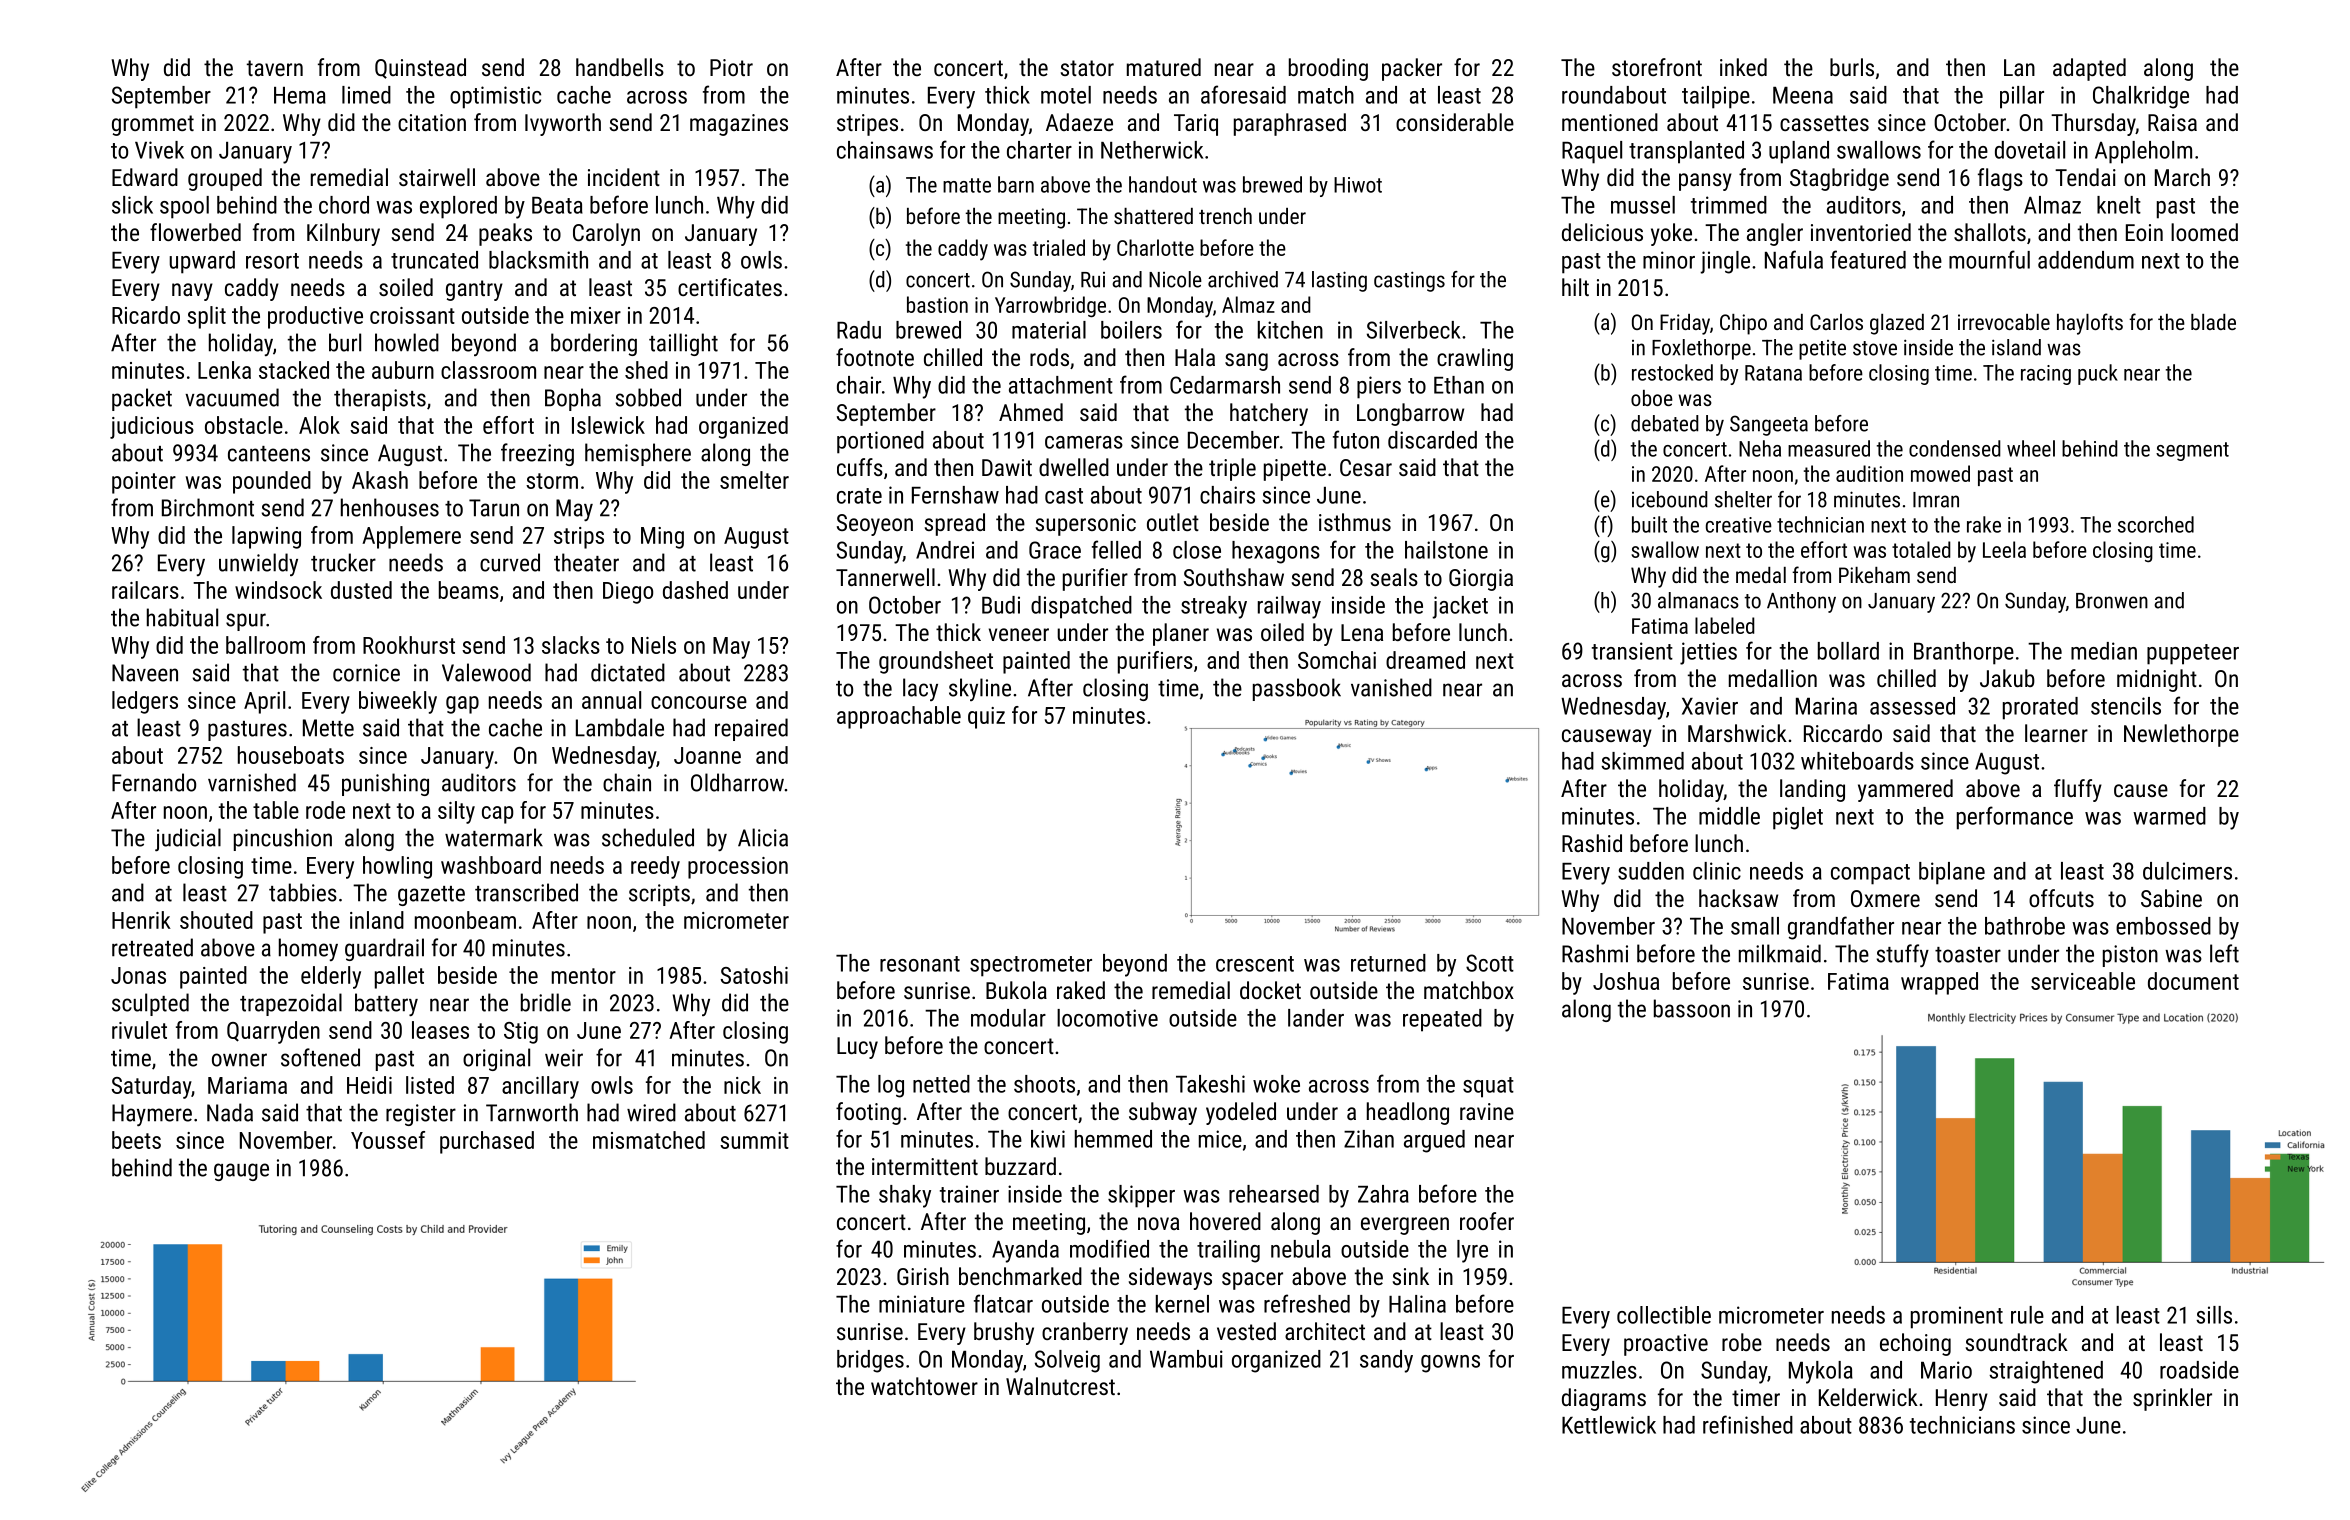 The image size is (2350, 1520). Describe the element at coordinates (1412, 69) in the document. I see `packer` at that location.
